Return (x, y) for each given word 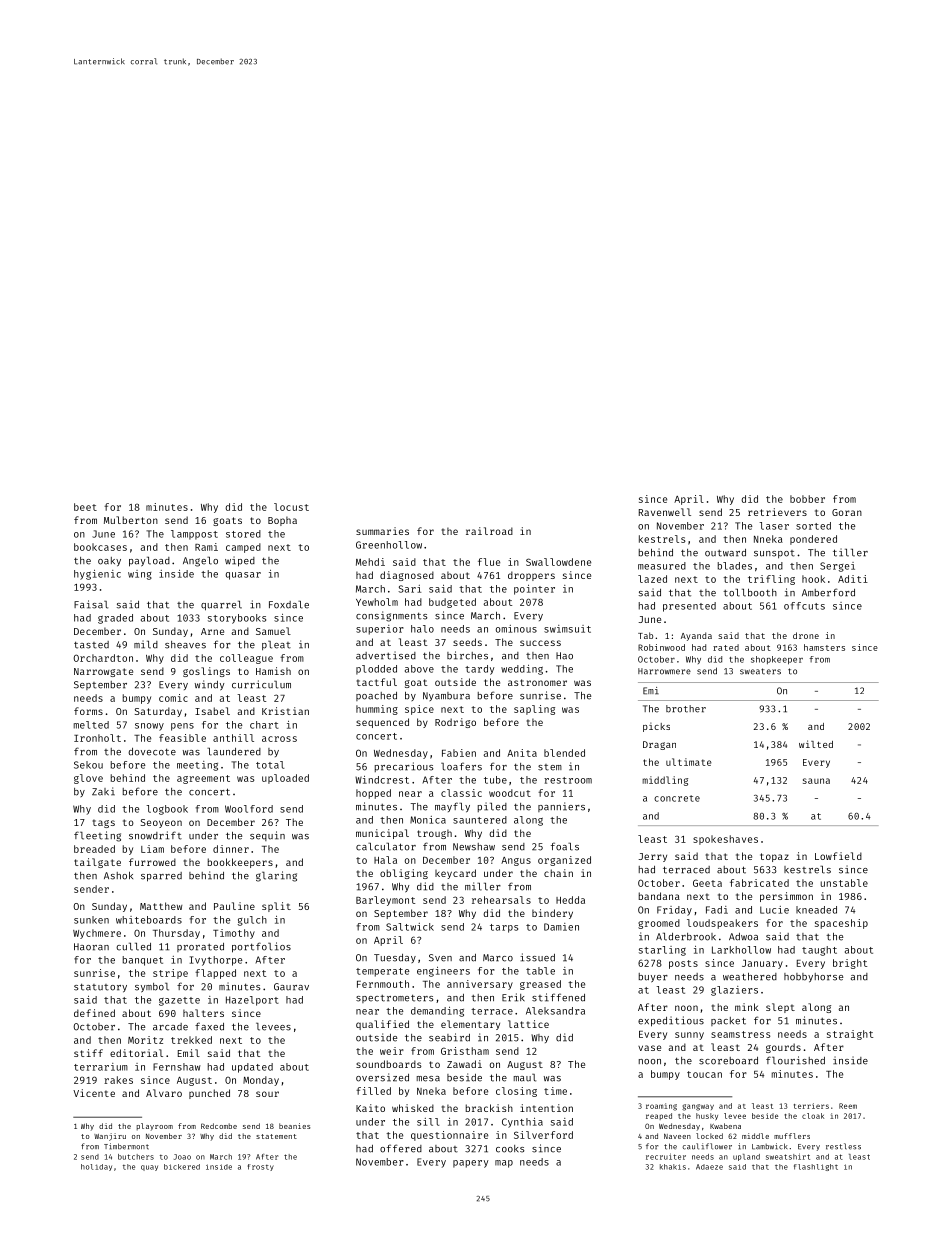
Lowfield (838, 856)
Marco (498, 958)
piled (492, 807)
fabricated (759, 883)
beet (85, 507)
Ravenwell (665, 512)
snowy (149, 727)
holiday (96, 1167)
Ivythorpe (216, 961)
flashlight (816, 1167)
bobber (807, 499)
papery (470, 1164)
